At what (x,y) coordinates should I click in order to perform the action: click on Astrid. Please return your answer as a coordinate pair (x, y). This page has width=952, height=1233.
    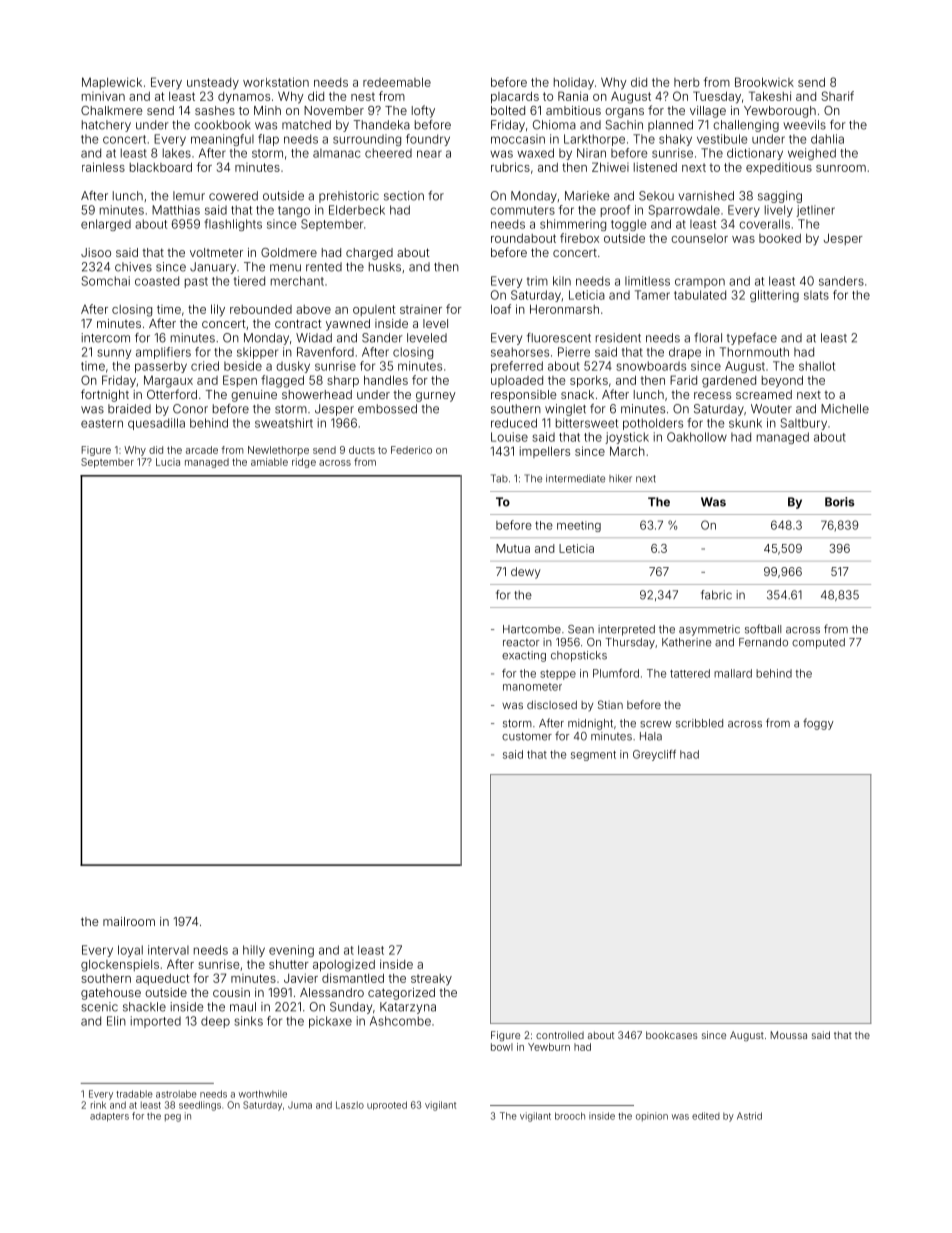
    Looking at the image, I should click on (749, 1116).
